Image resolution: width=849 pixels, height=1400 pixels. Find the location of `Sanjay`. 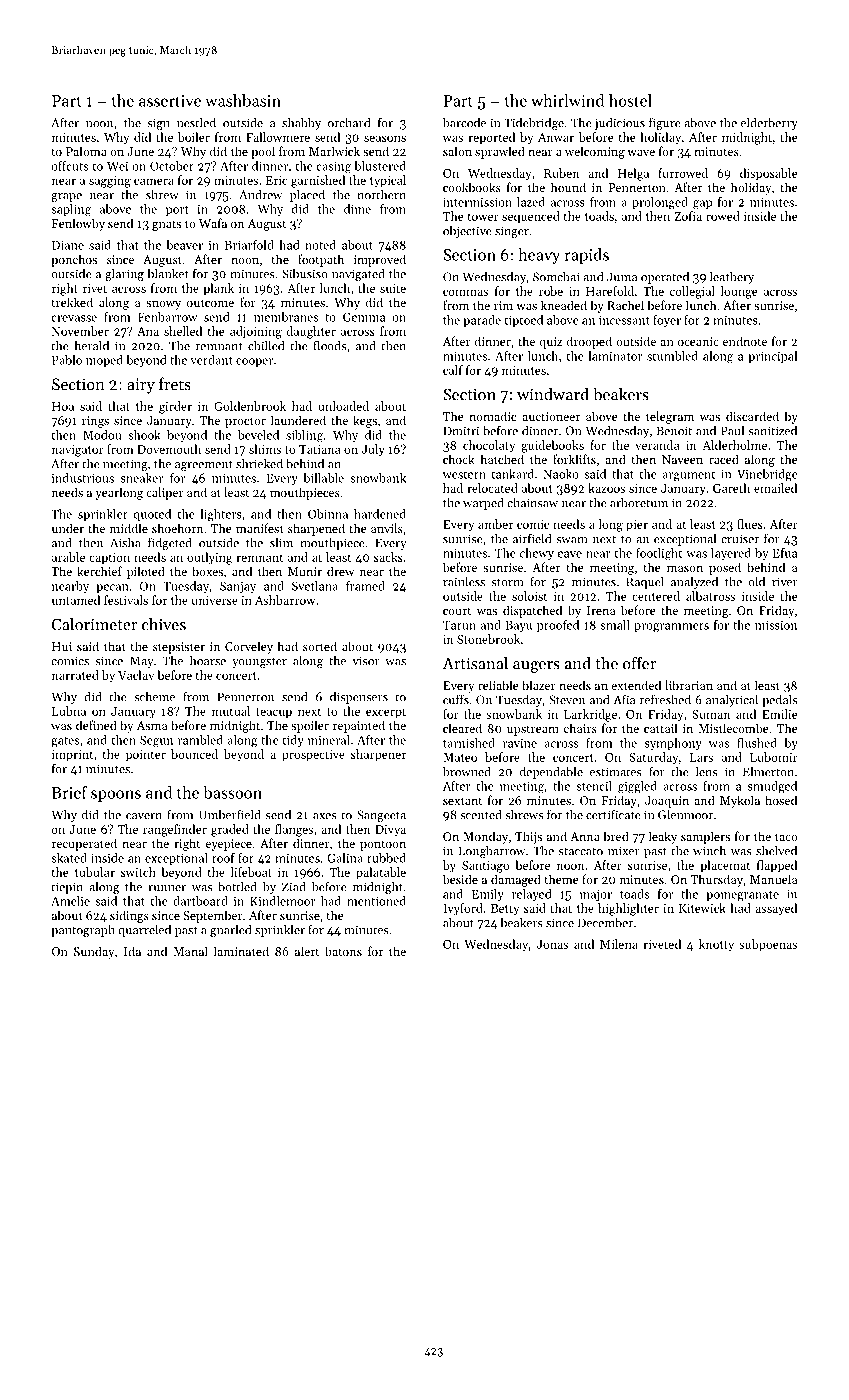

Sanjay is located at coordinates (238, 587).
